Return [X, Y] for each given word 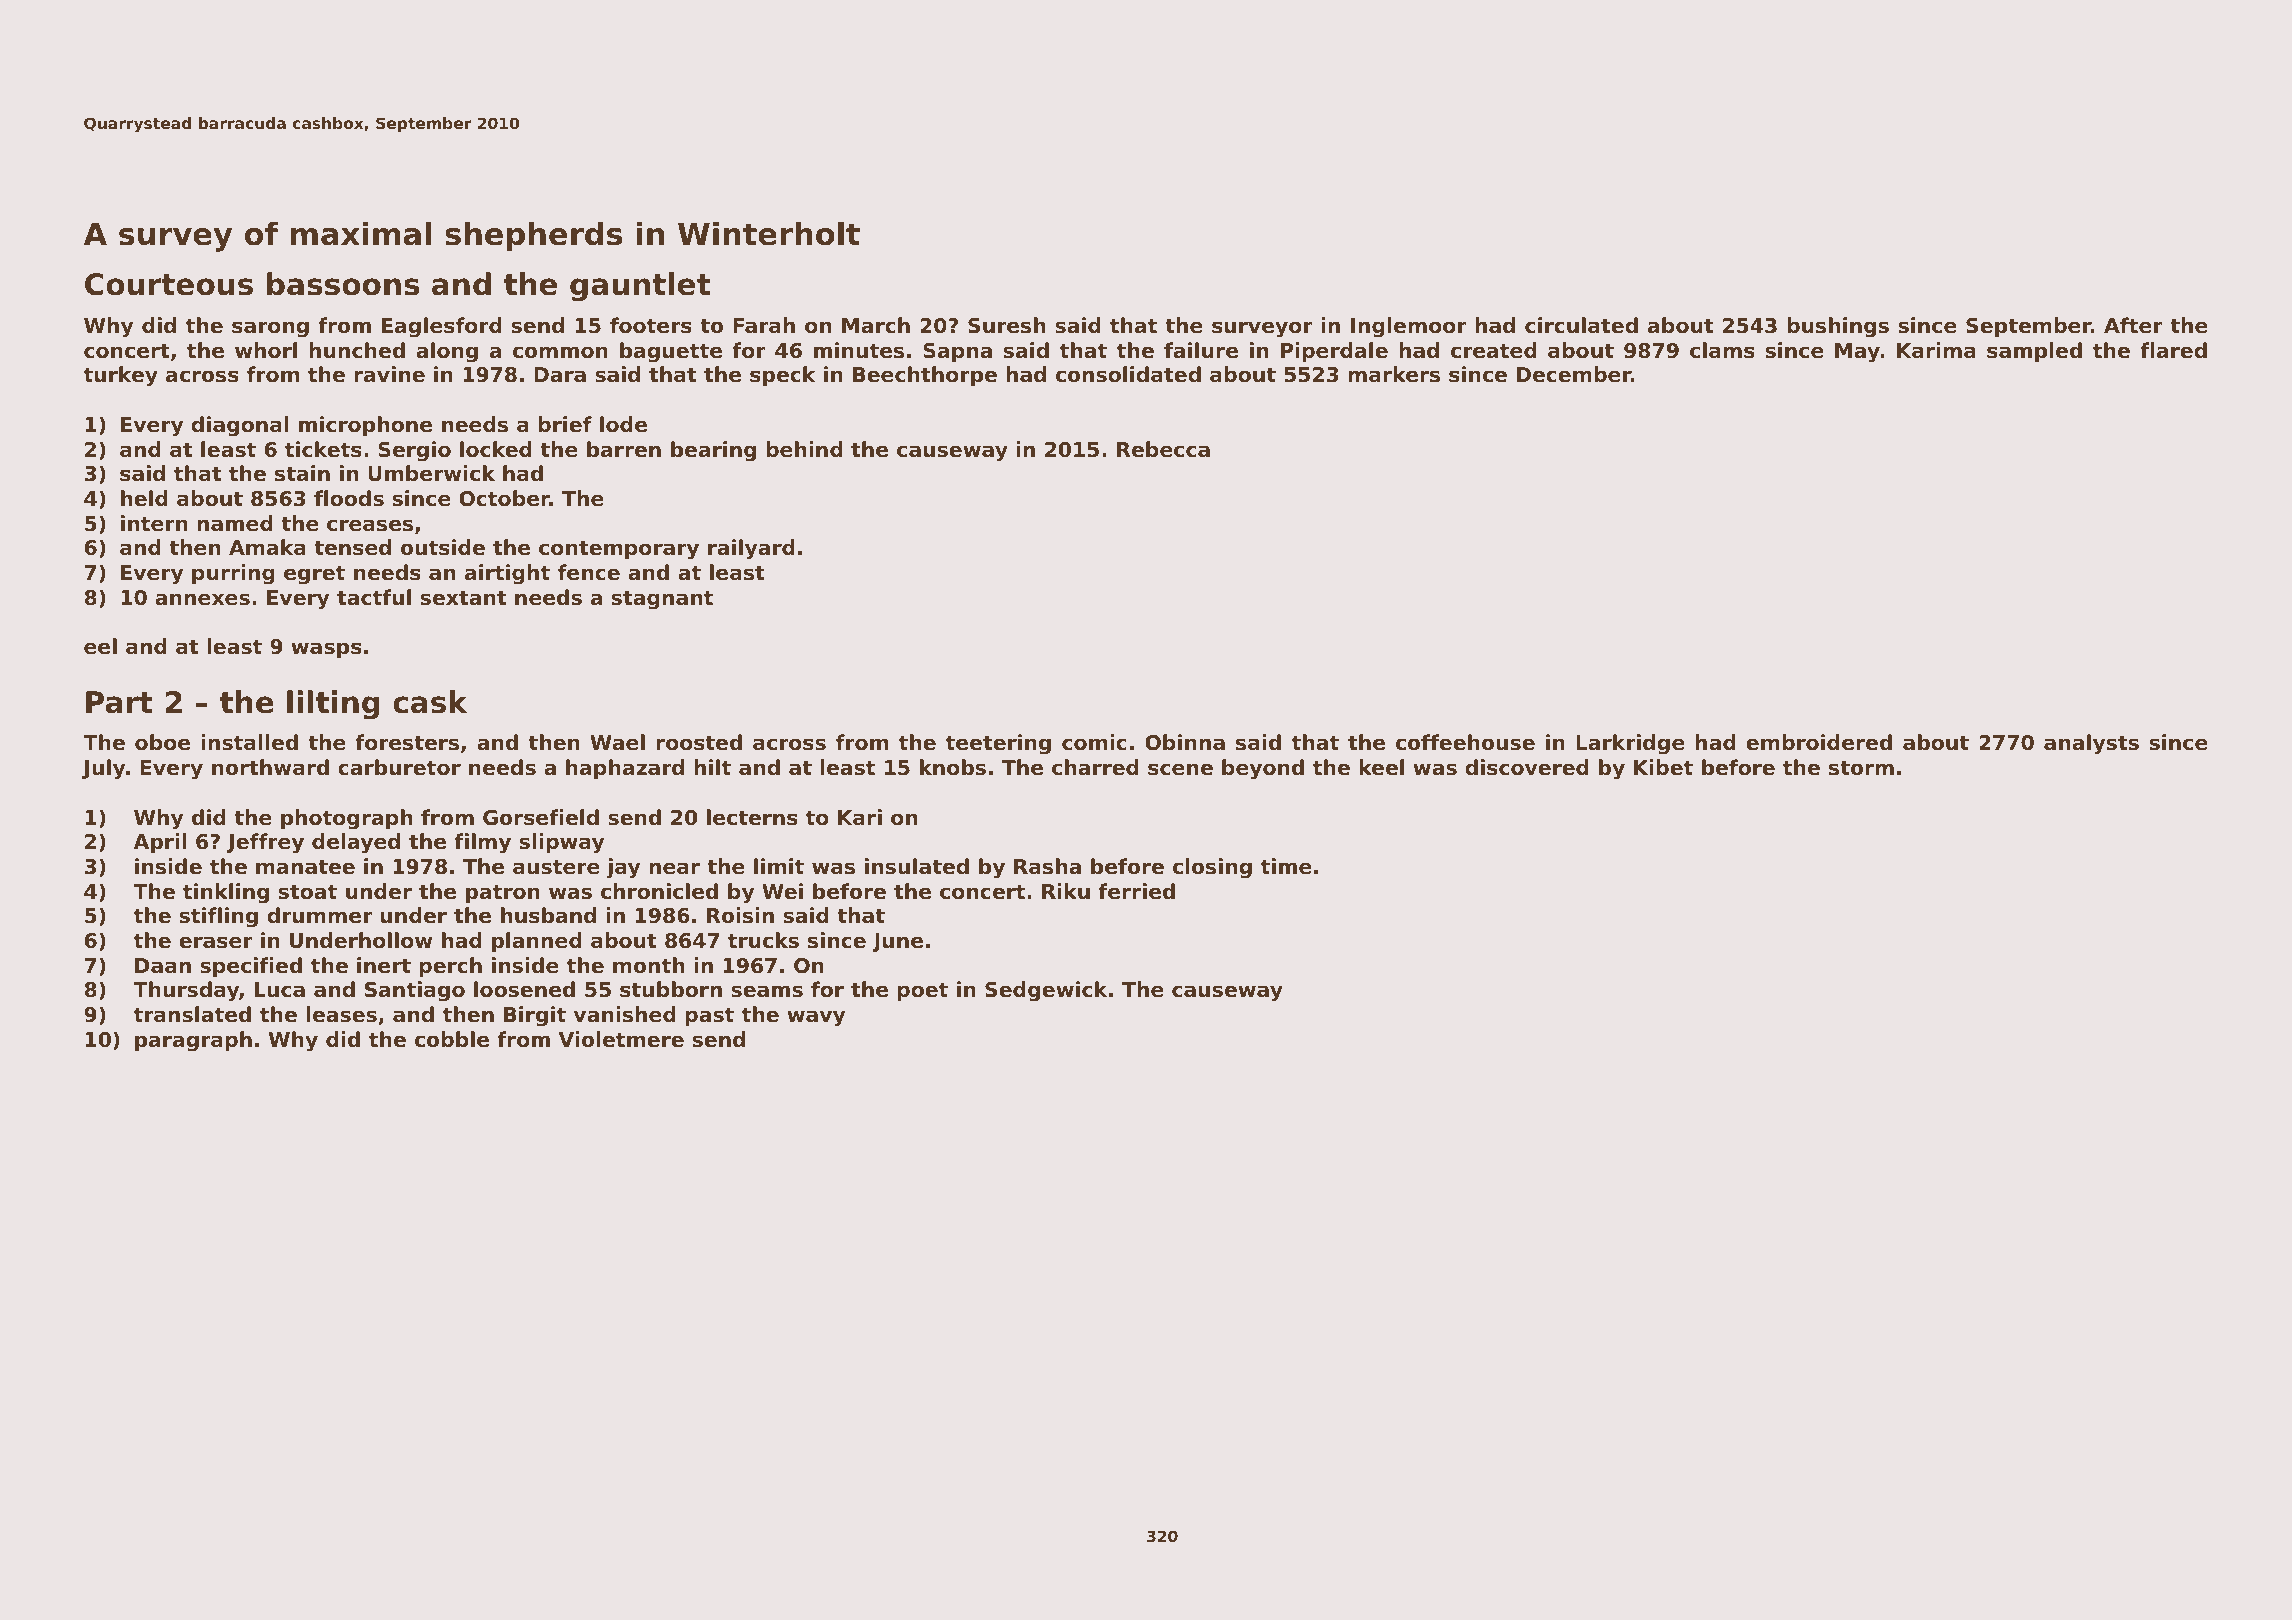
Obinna [1185, 742]
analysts [2091, 744]
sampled [2034, 352]
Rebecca [1163, 449]
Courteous [169, 284]
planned [537, 942]
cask [430, 702]
